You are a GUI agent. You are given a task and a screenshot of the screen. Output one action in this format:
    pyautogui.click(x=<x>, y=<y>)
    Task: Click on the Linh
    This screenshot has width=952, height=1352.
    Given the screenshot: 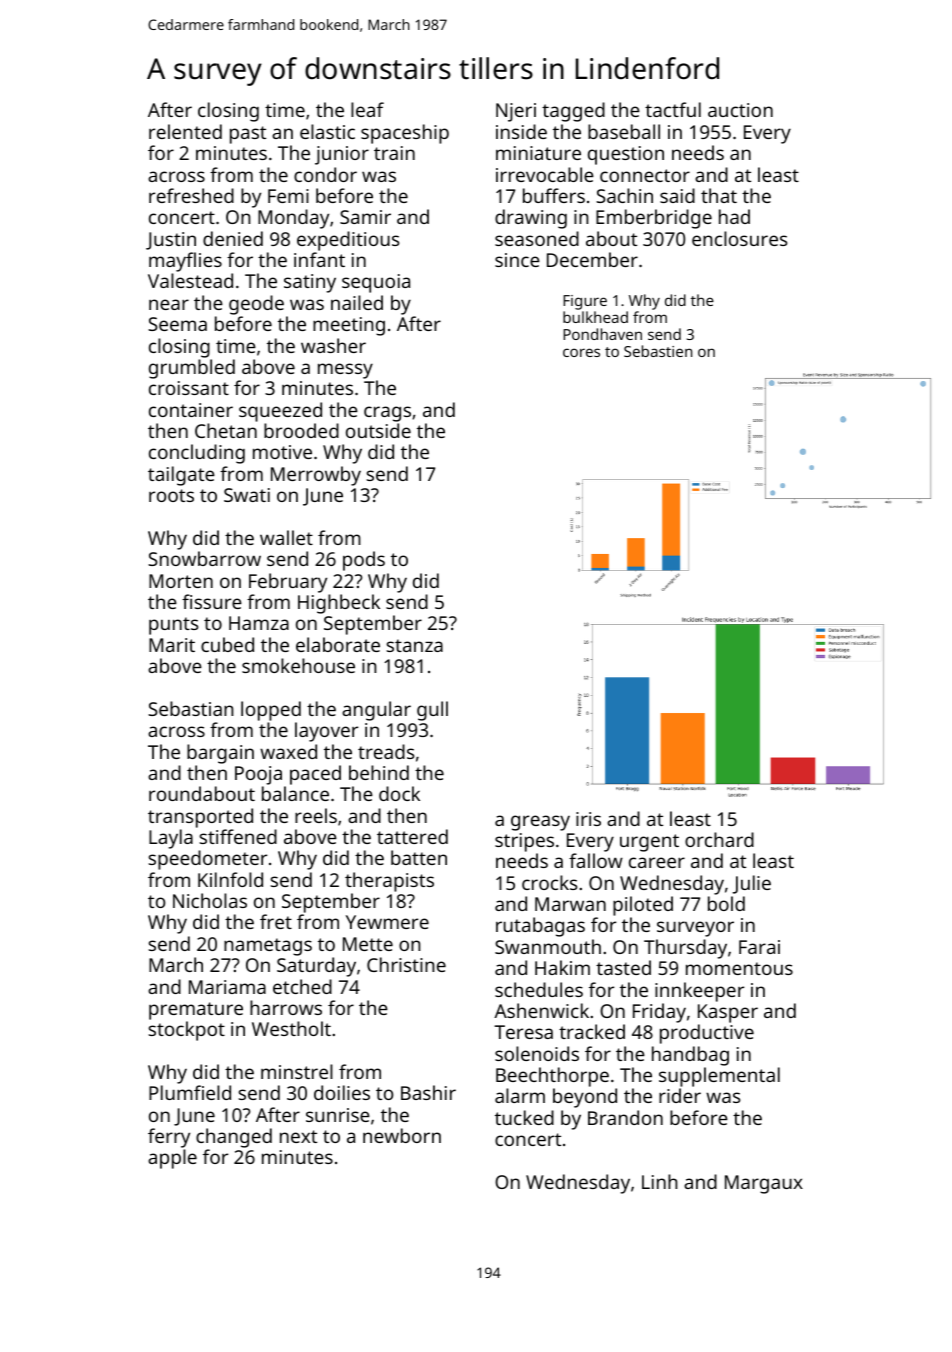 What is the action you would take?
    pyautogui.click(x=660, y=1181)
